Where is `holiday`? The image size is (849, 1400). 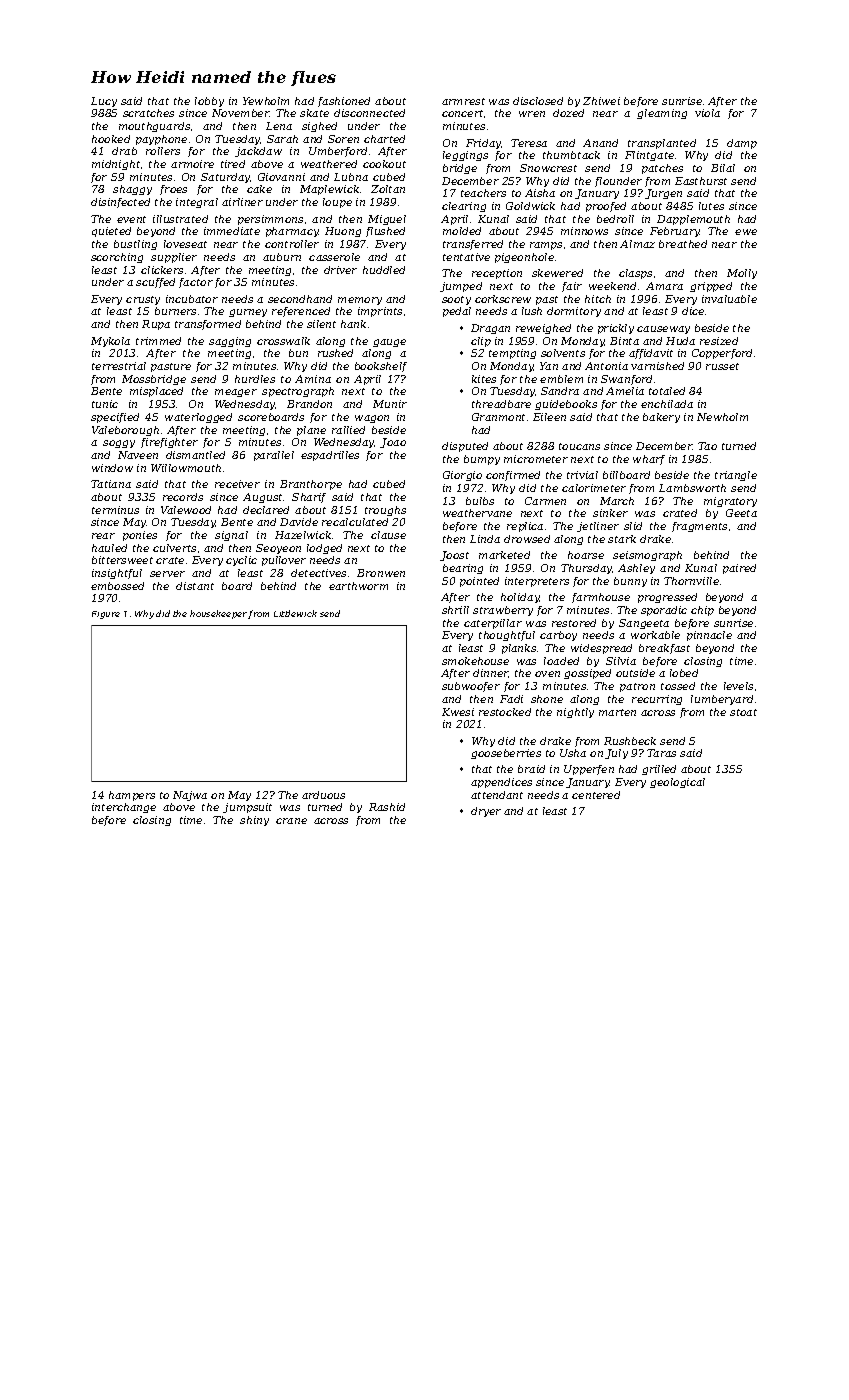
holiday is located at coordinates (520, 598).
